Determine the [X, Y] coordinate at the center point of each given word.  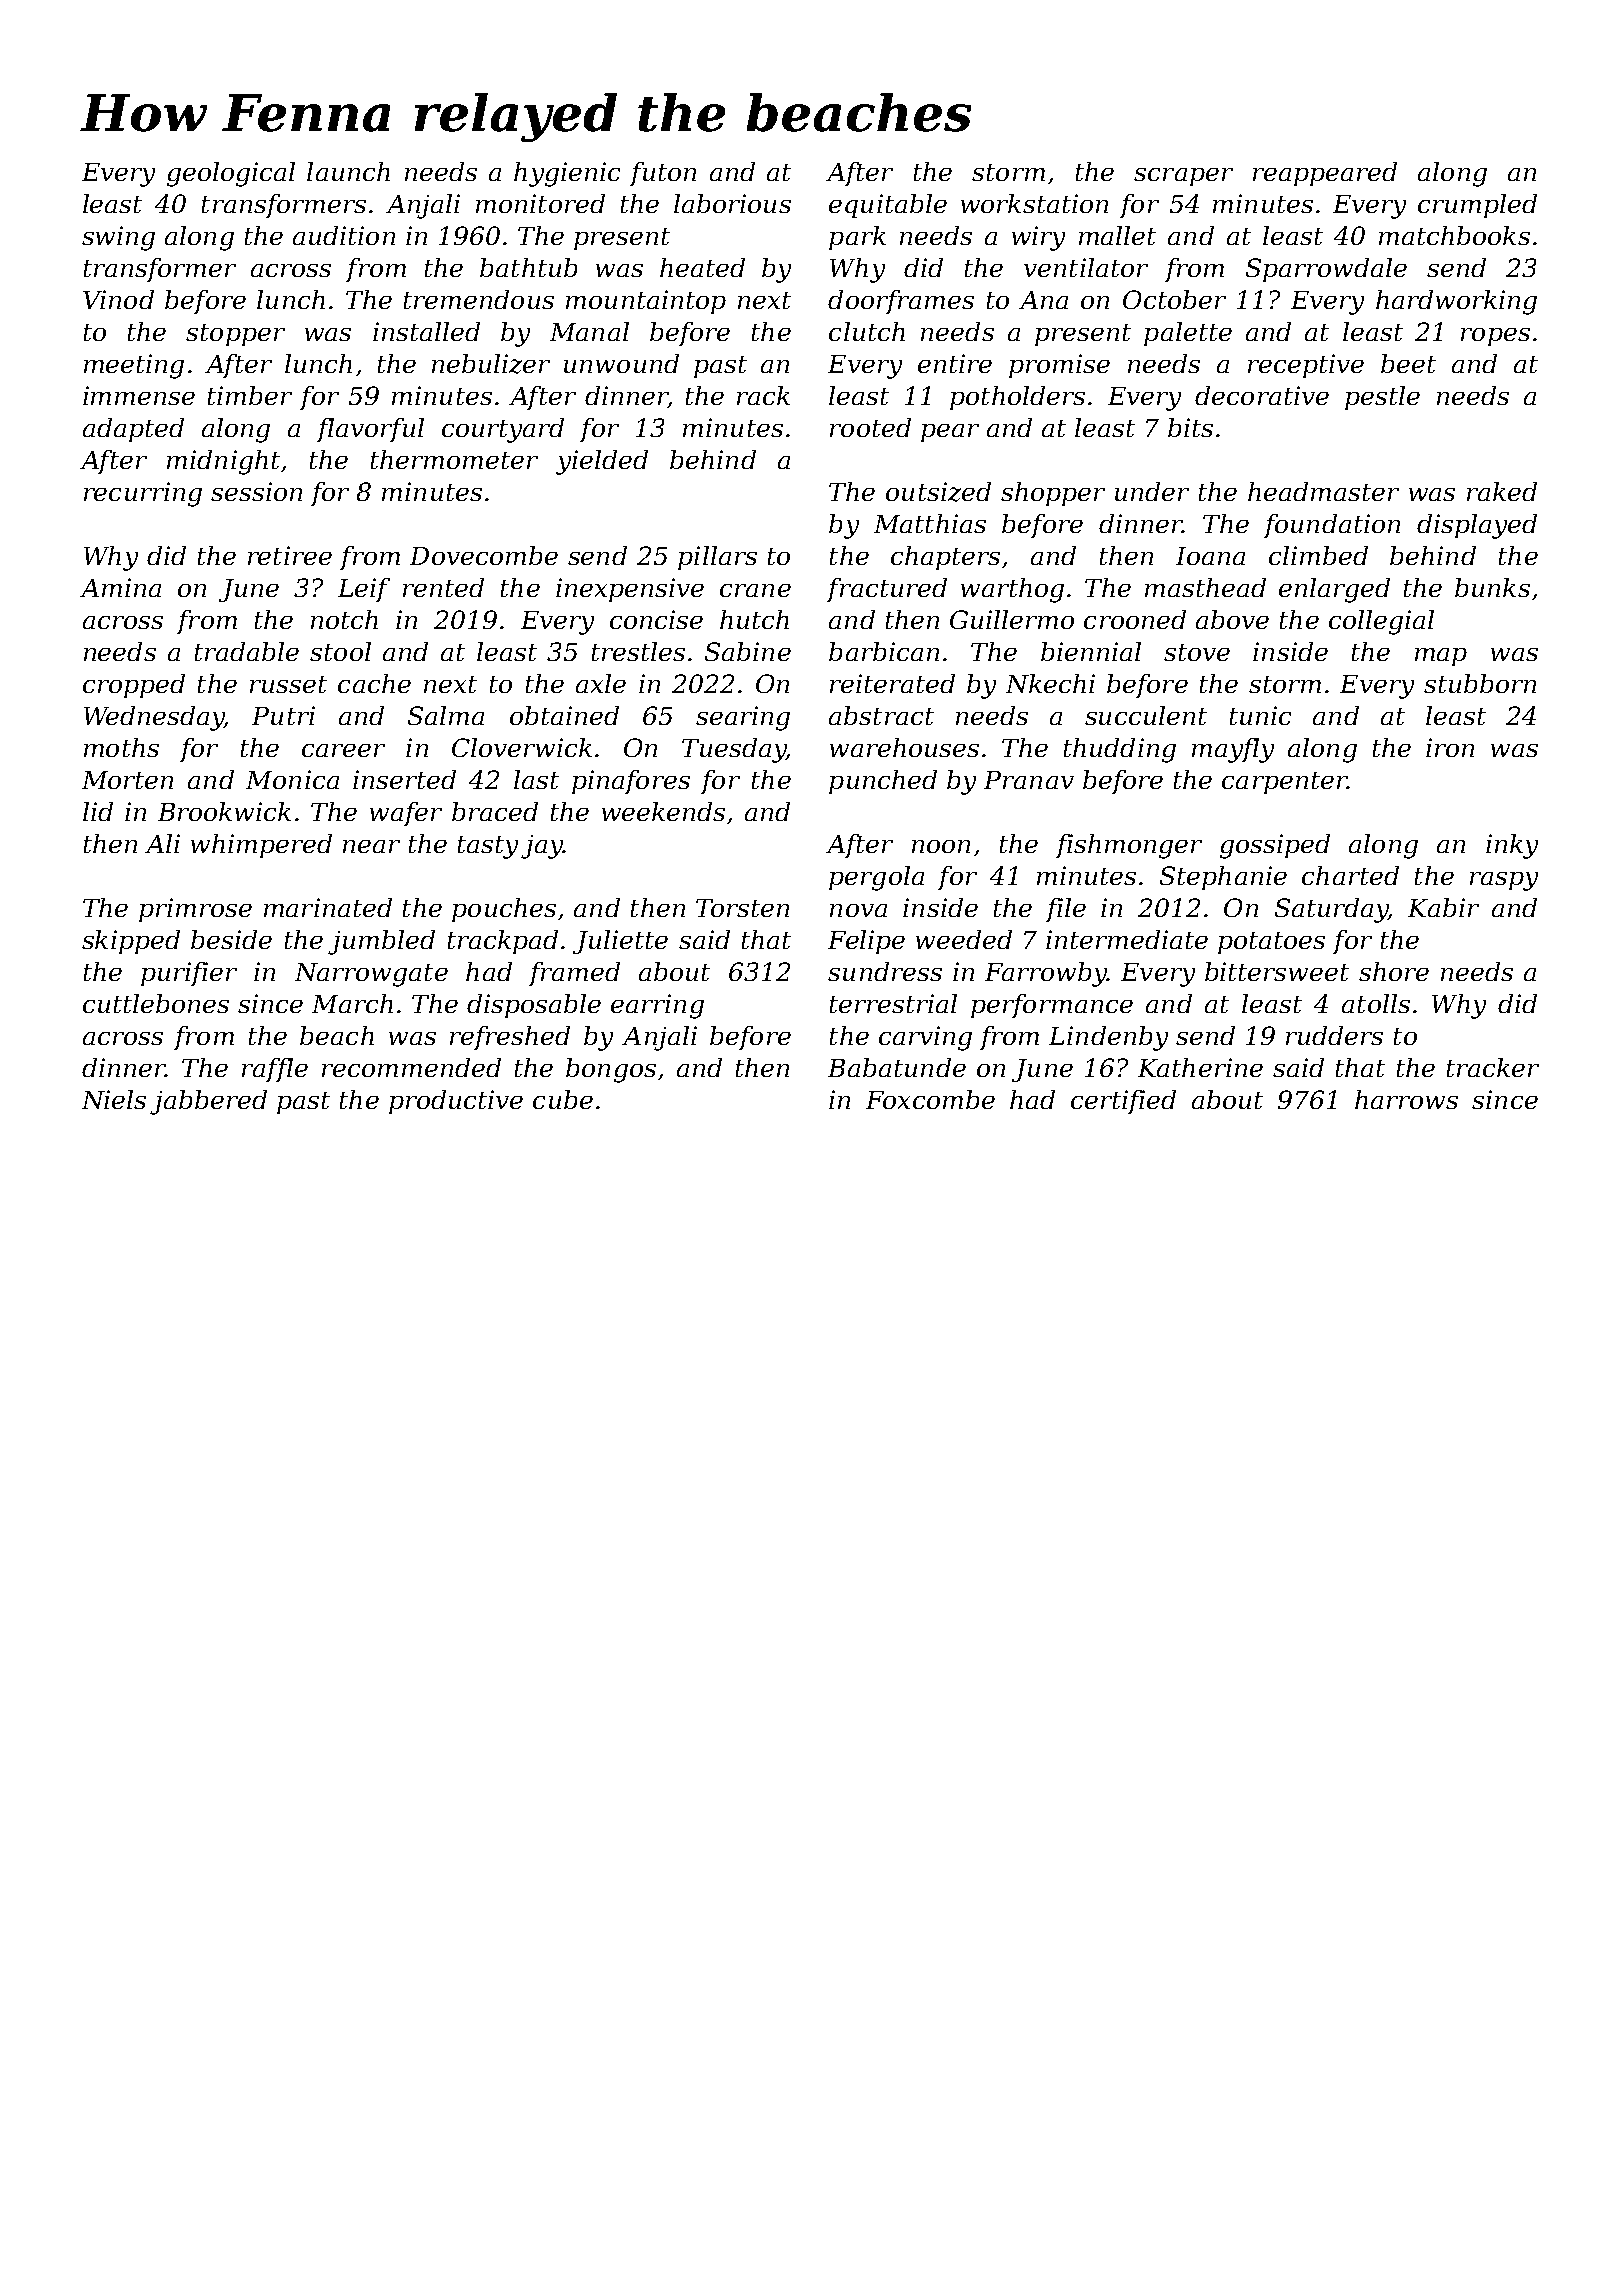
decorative [1262, 395]
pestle [1382, 398]
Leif [364, 590]
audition [344, 235]
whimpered [261, 846]
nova [858, 910]
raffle [275, 1070]
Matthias [930, 523]
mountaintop [646, 302]
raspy [1504, 881]
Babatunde [897, 1067]
